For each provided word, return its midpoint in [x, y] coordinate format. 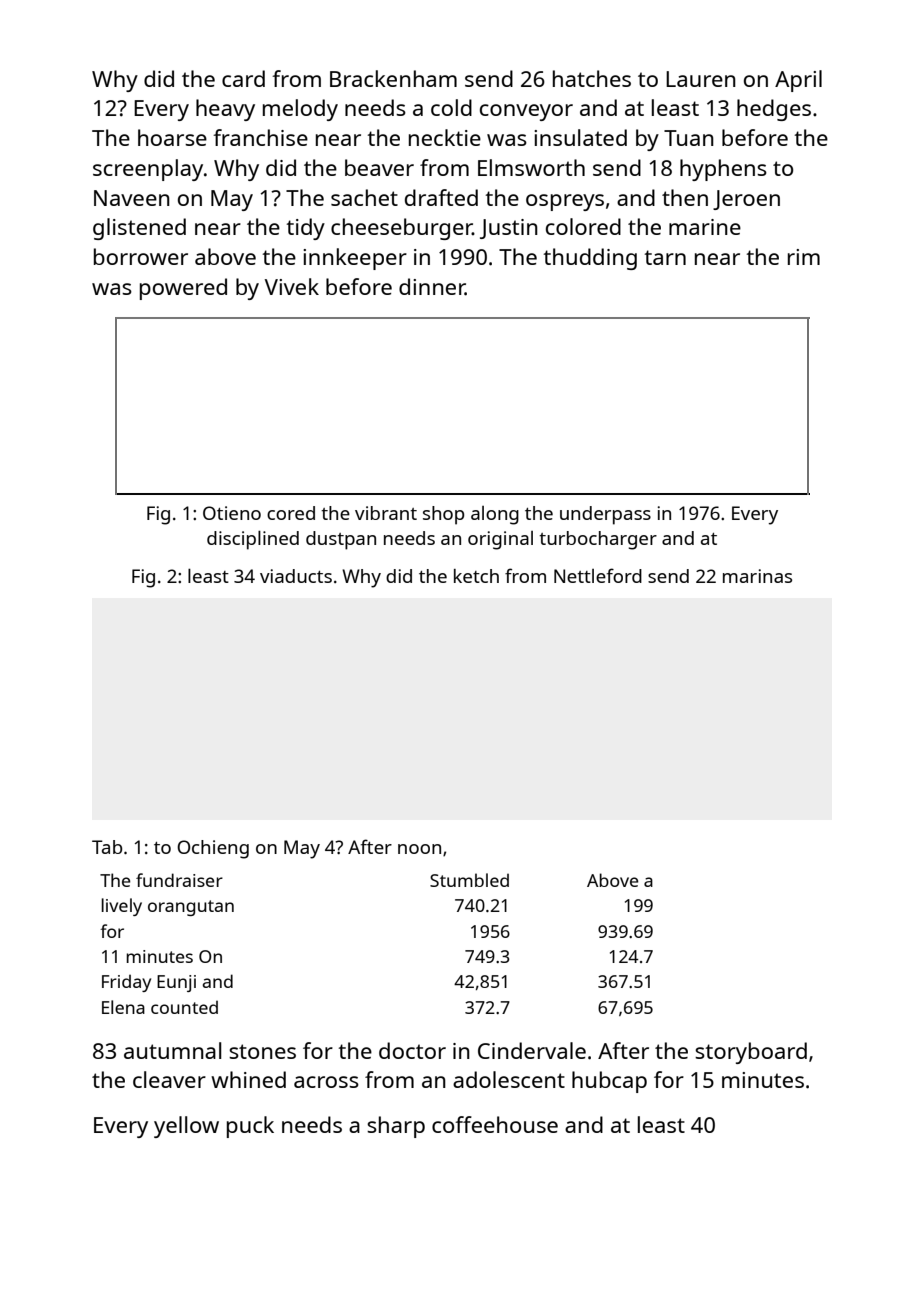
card [243, 78]
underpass [605, 515]
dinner [432, 286]
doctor [412, 1050]
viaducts [296, 576]
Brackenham [393, 78]
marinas [757, 576]
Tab [107, 847]
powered [183, 289]
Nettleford [598, 575]
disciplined [253, 540]
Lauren [701, 79]
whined [248, 1079]
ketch [476, 576]
